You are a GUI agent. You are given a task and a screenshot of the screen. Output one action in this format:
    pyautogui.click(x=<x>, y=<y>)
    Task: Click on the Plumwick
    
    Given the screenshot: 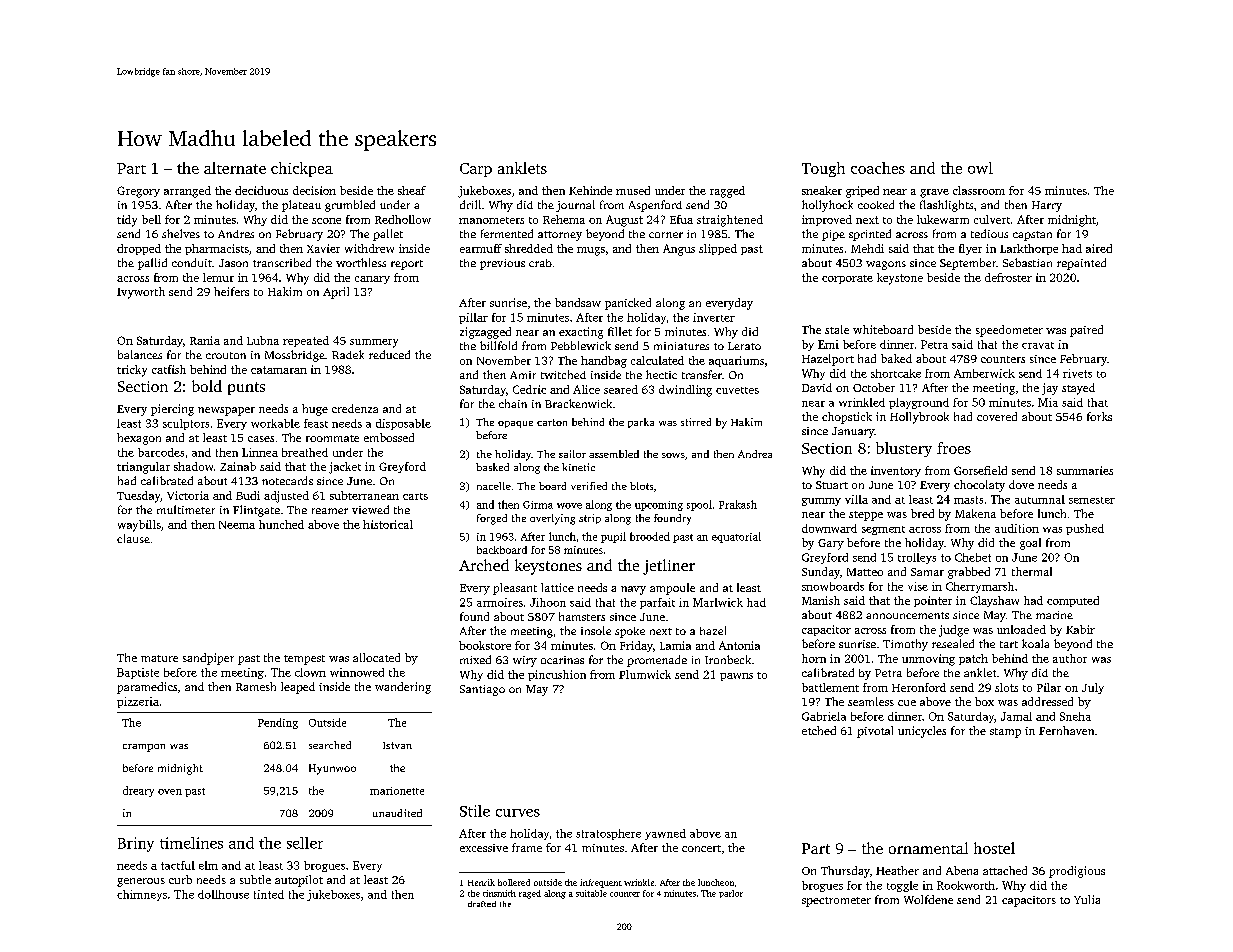 What is the action you would take?
    pyautogui.click(x=645, y=674)
